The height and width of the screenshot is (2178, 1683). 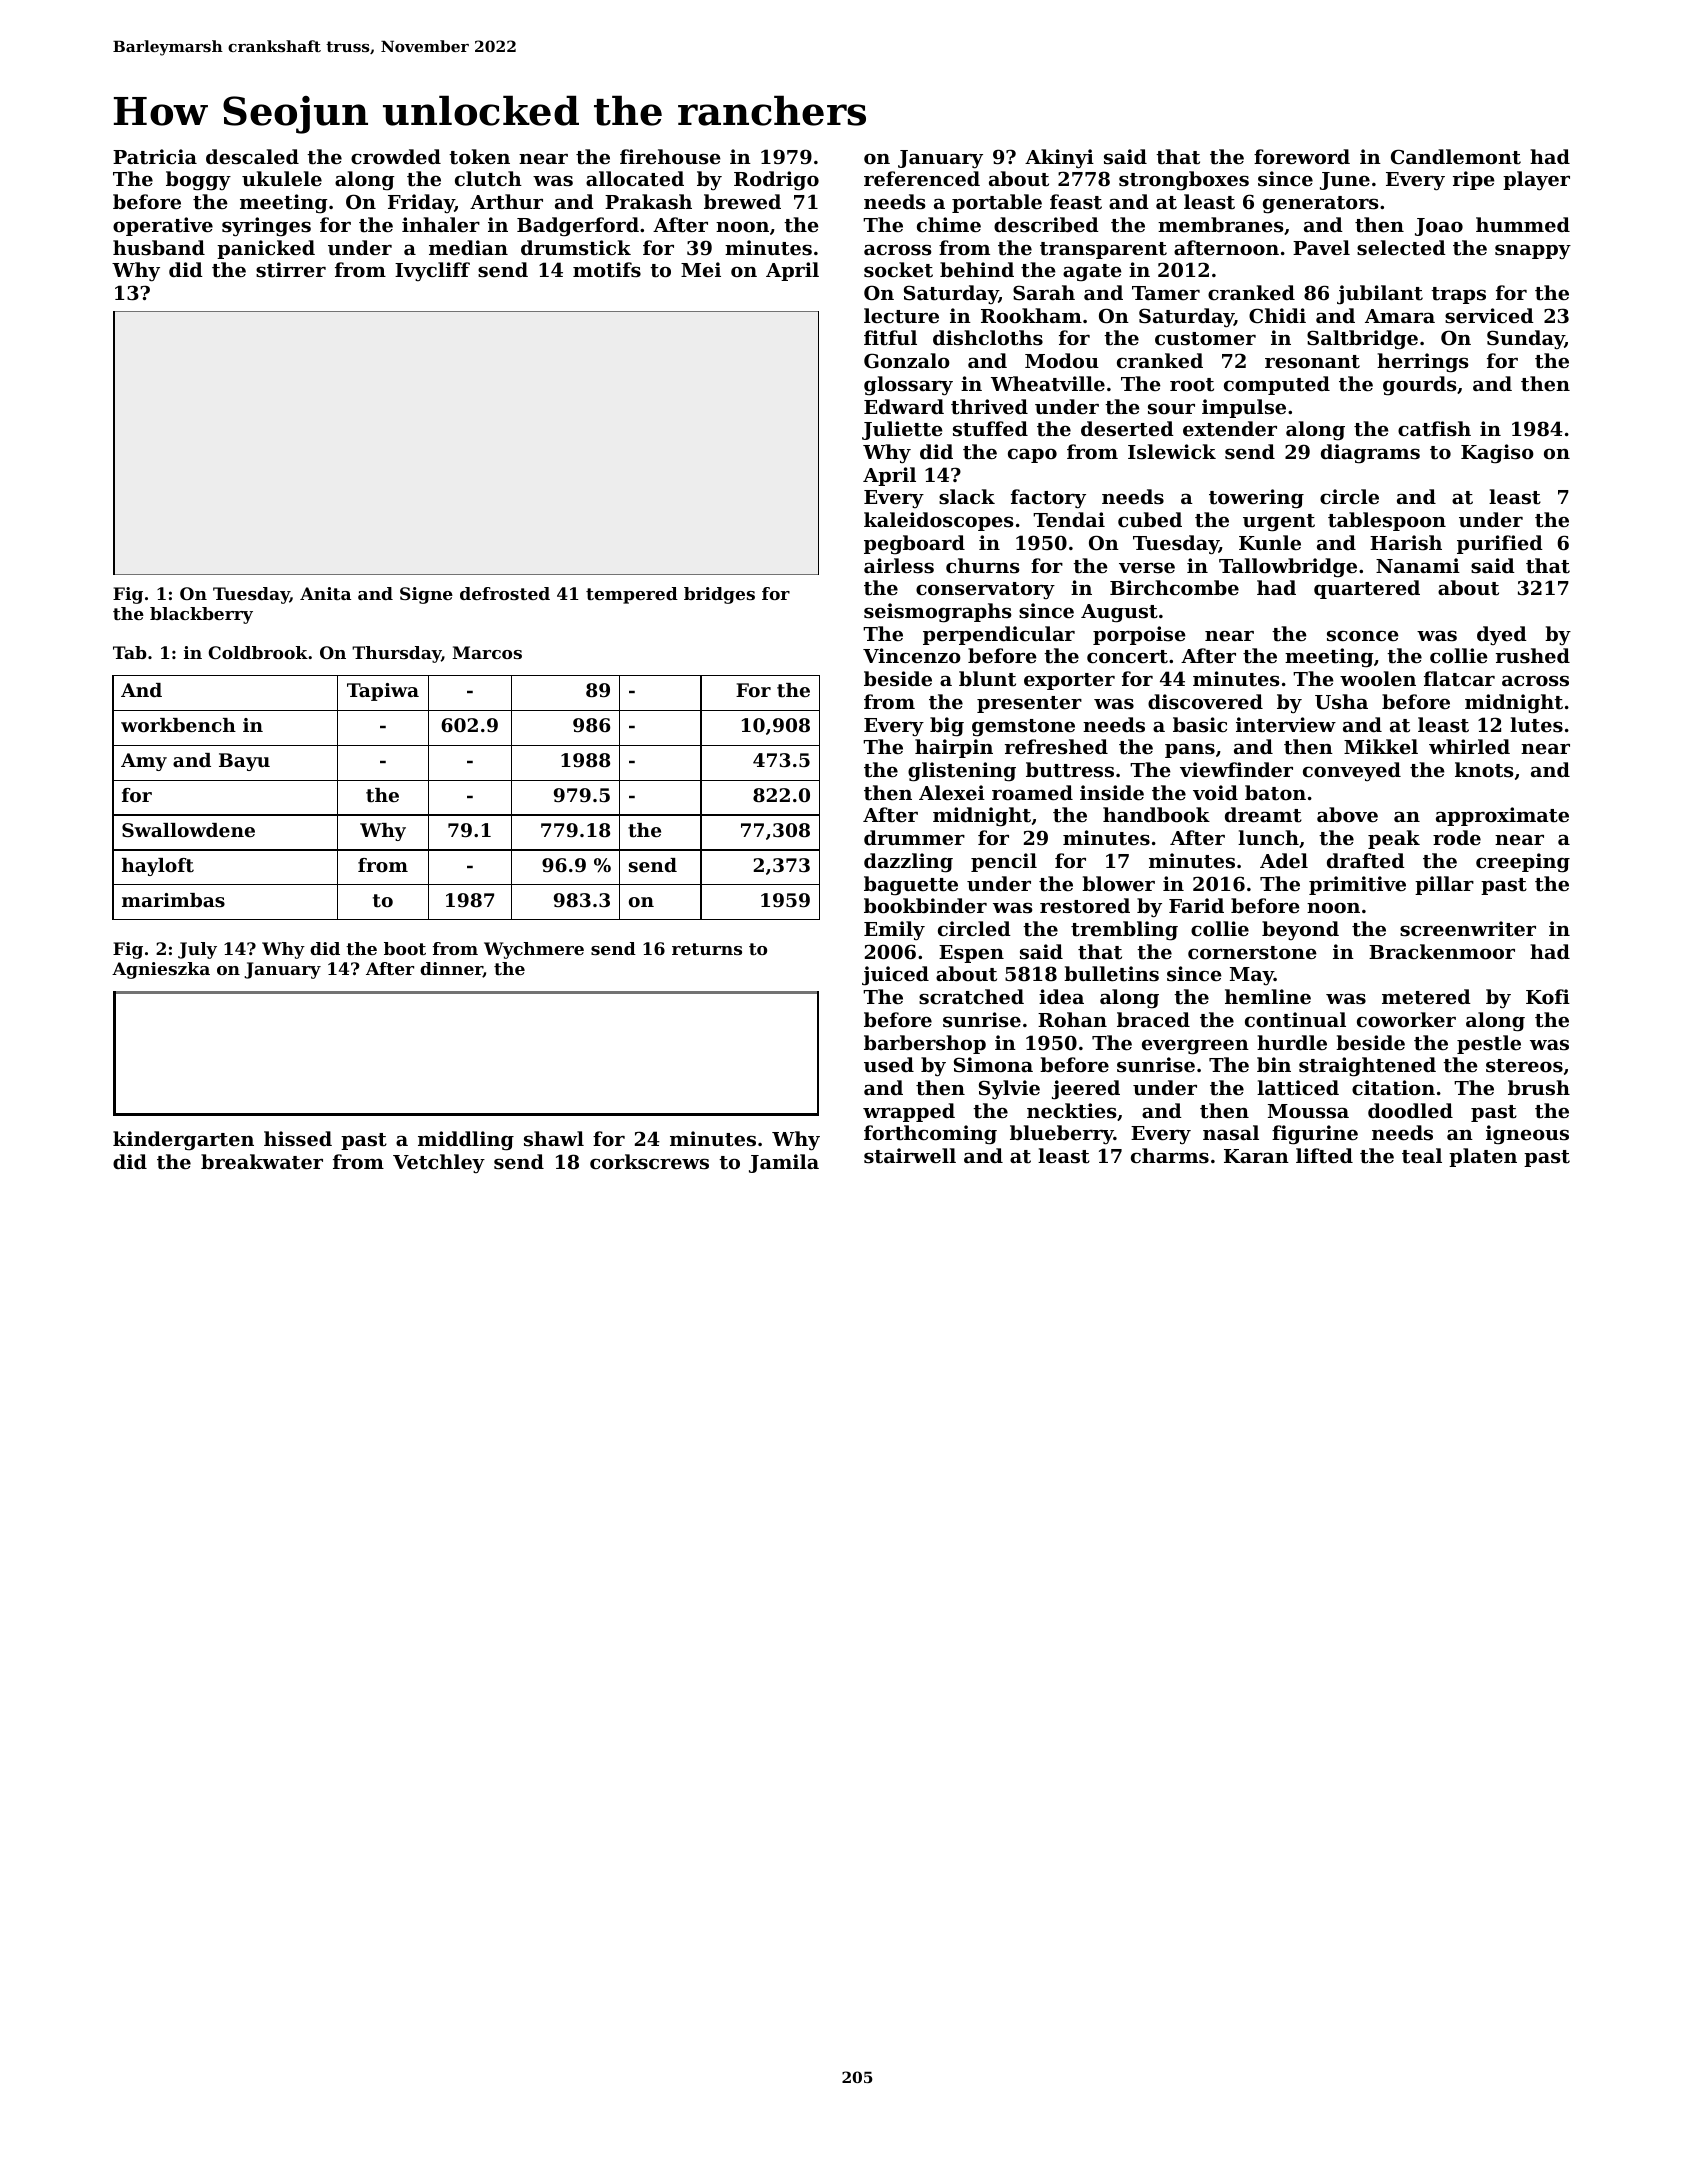 What do you see at coordinates (291, 269) in the screenshot?
I see `stirrer` at bounding box center [291, 269].
